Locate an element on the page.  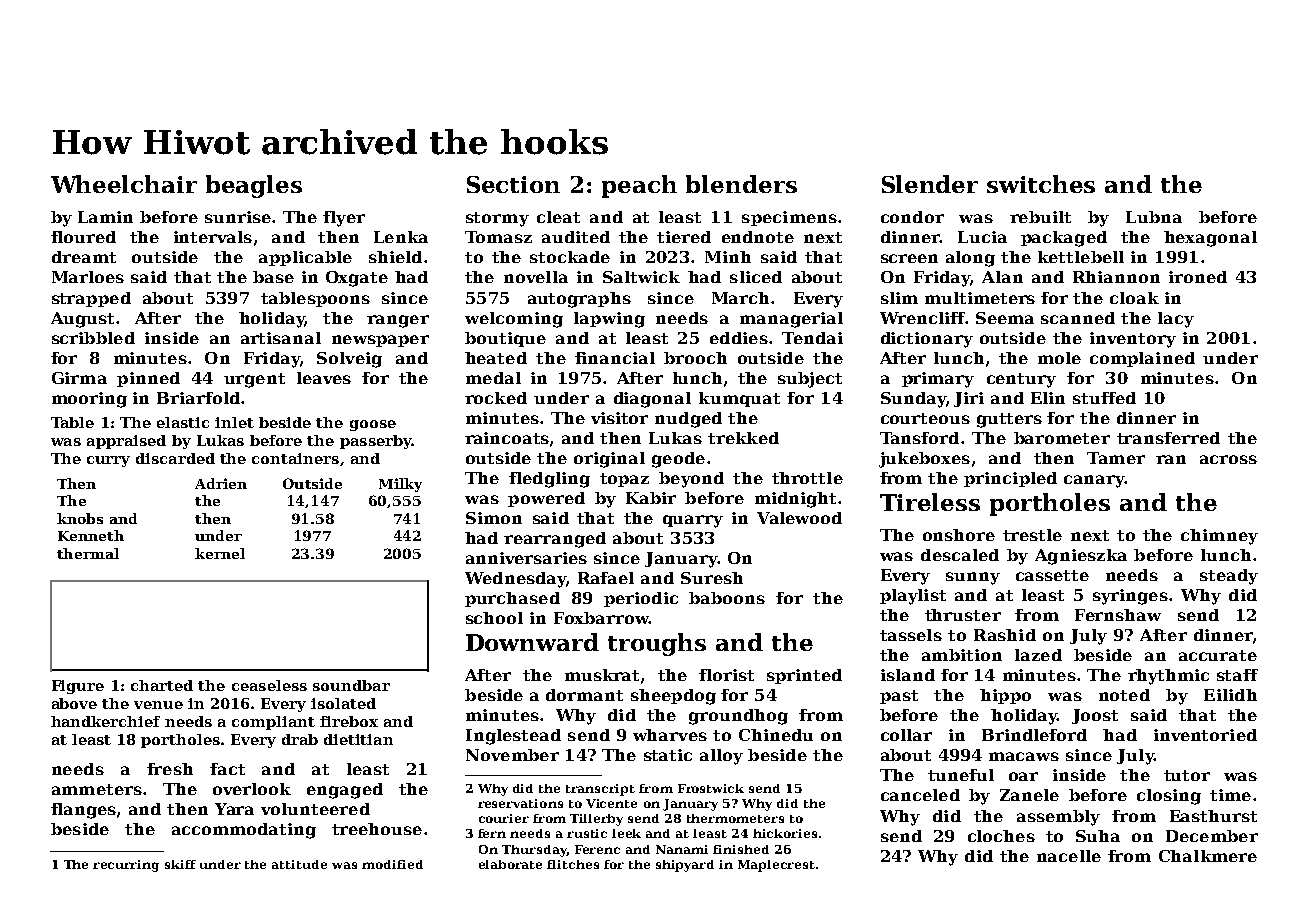
volunteered is located at coordinates (315, 809).
